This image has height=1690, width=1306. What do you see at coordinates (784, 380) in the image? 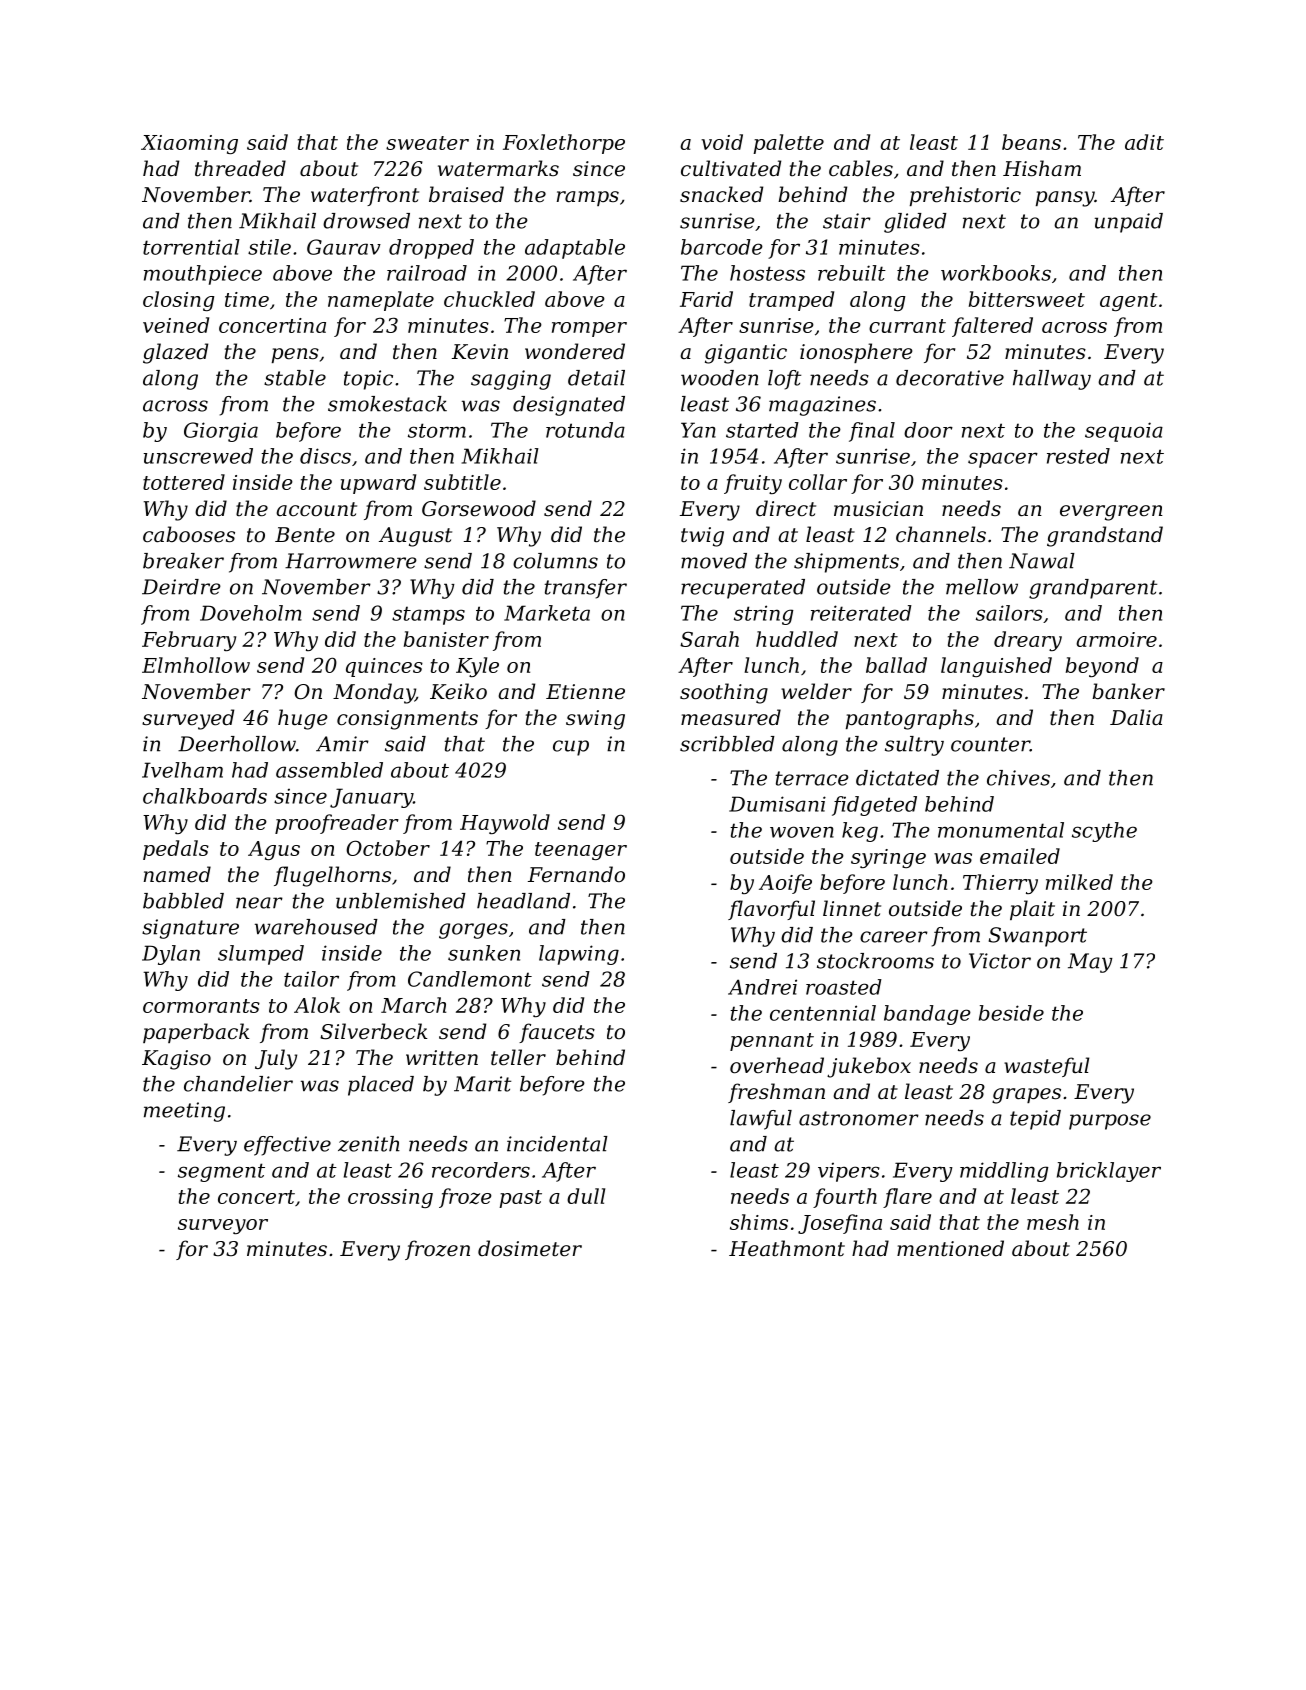
I see `loft` at bounding box center [784, 380].
